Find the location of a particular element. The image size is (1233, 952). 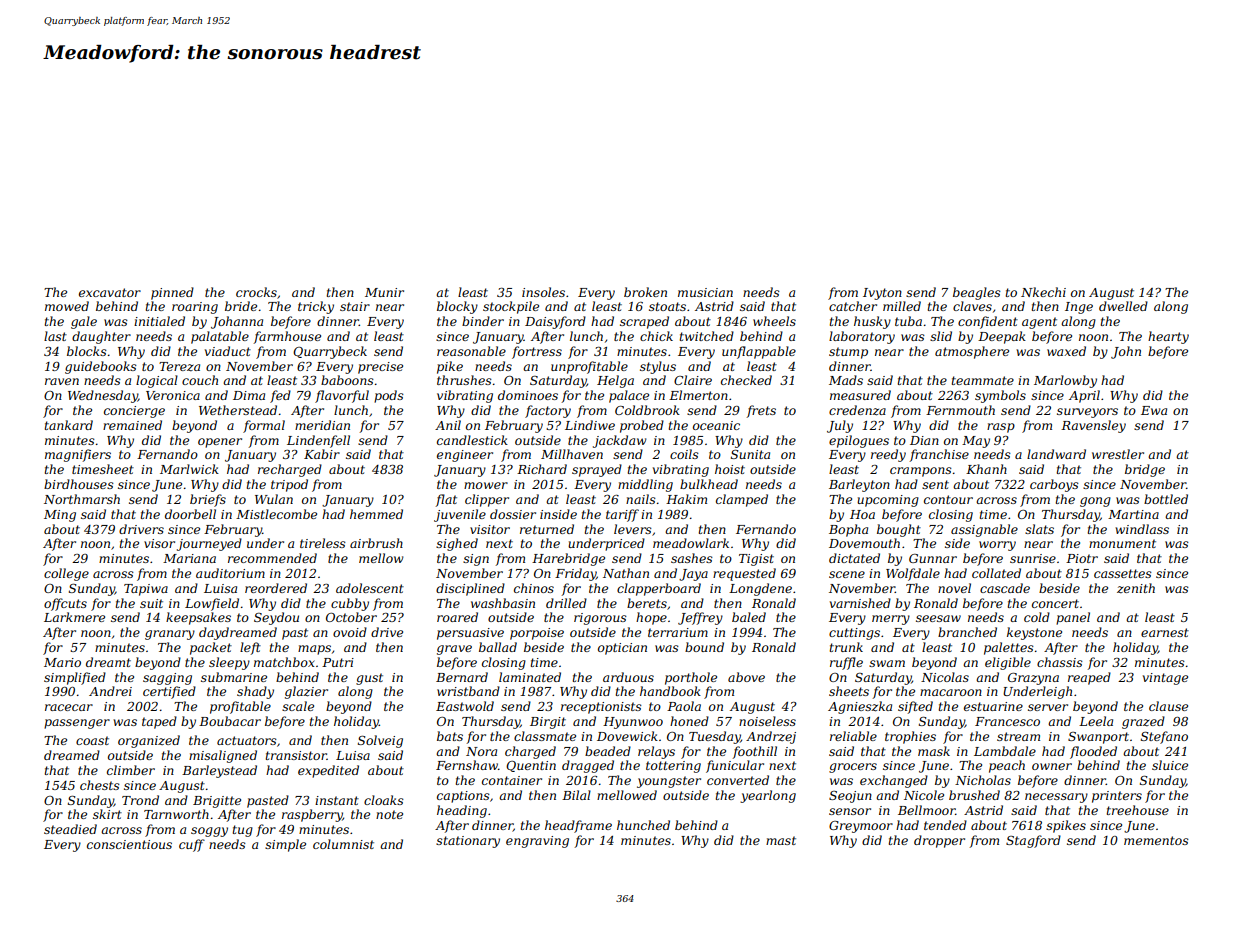

meadowlark is located at coordinates (691, 543).
